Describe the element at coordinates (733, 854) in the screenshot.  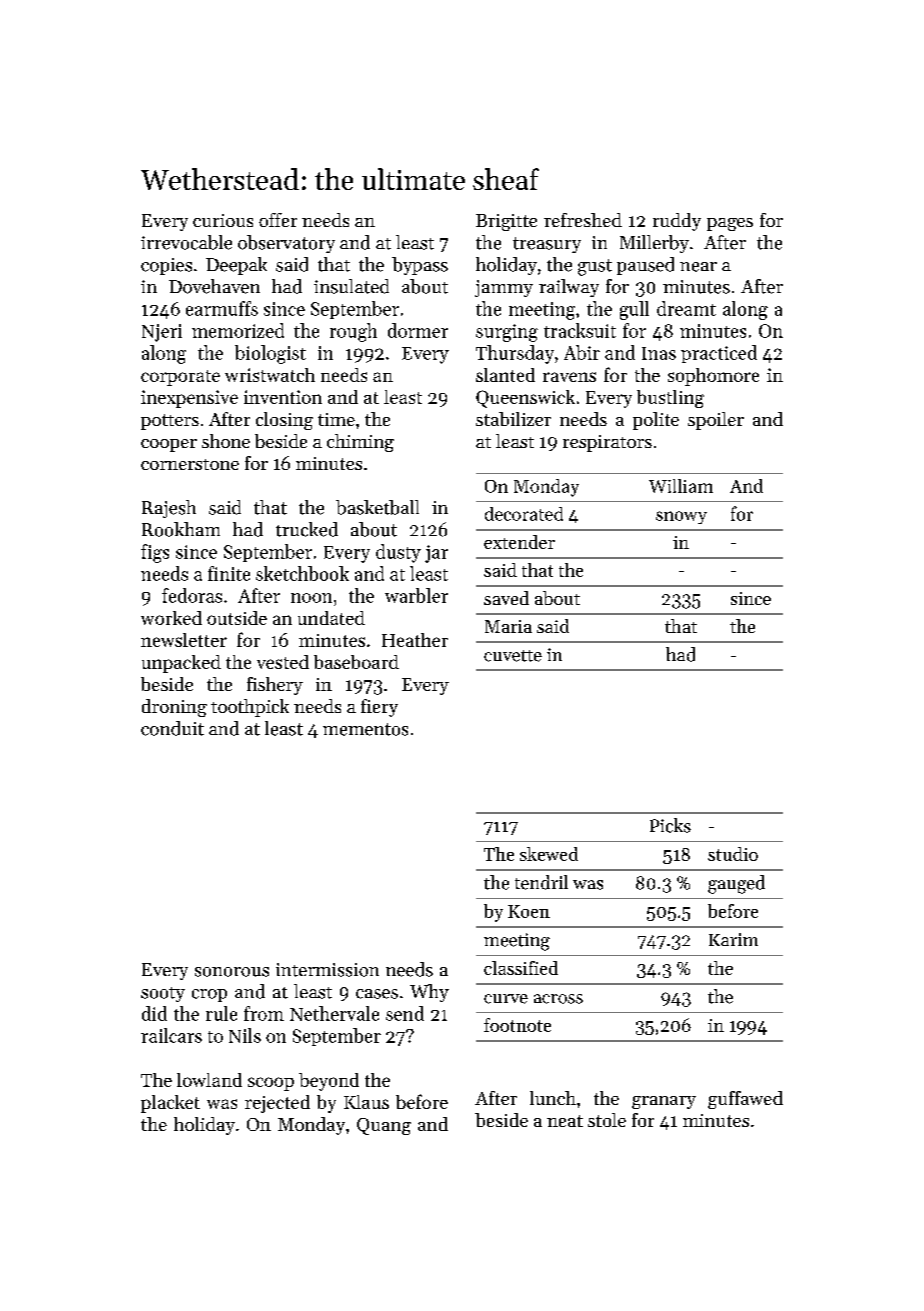
I see `studio` at that location.
